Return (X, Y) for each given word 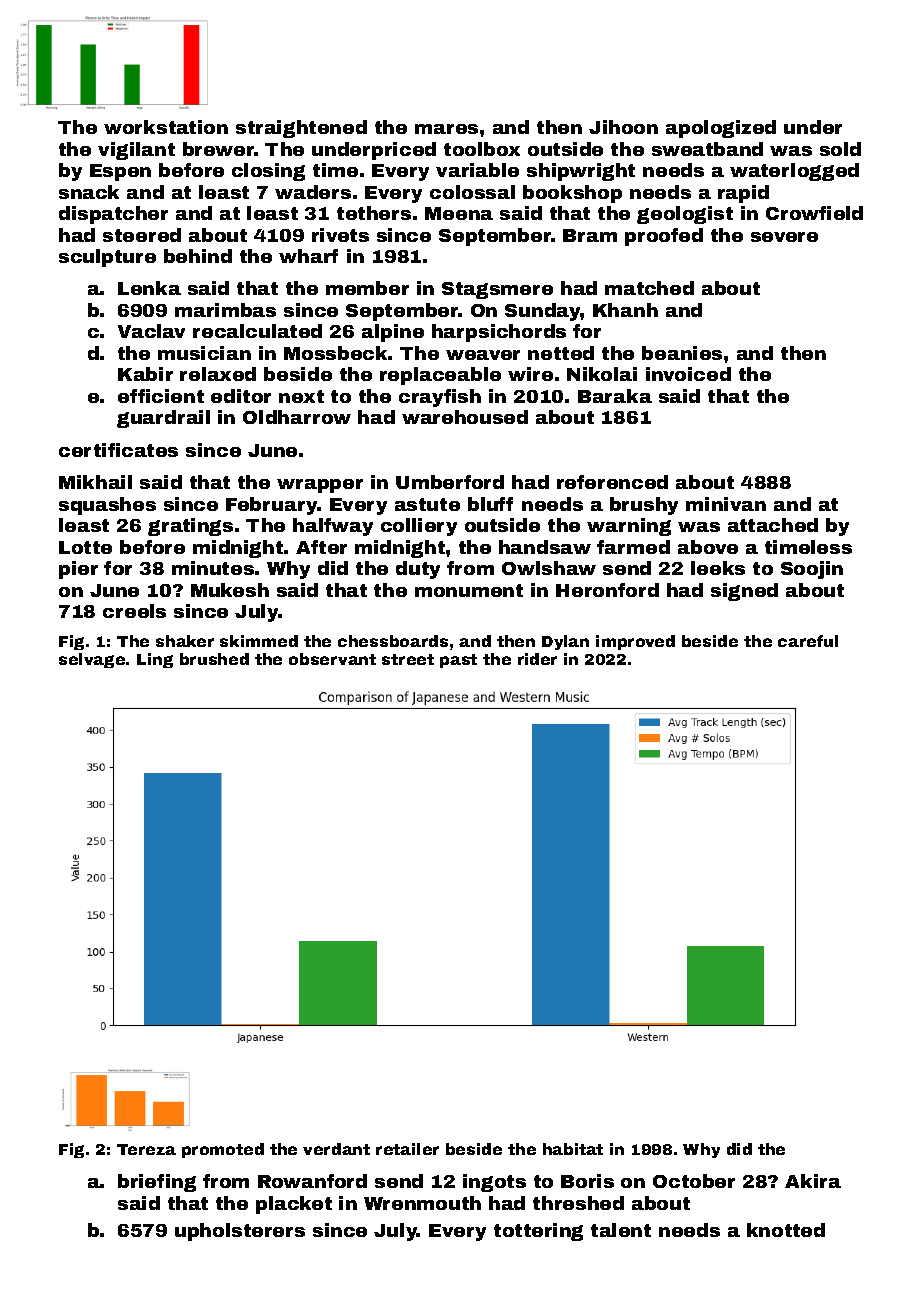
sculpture (107, 258)
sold (840, 149)
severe (784, 237)
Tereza (146, 1149)
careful (808, 641)
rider (537, 659)
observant (332, 659)
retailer (407, 1149)
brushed (214, 659)
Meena (459, 213)
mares (446, 129)
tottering (538, 1232)
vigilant (136, 151)
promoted (223, 1150)
